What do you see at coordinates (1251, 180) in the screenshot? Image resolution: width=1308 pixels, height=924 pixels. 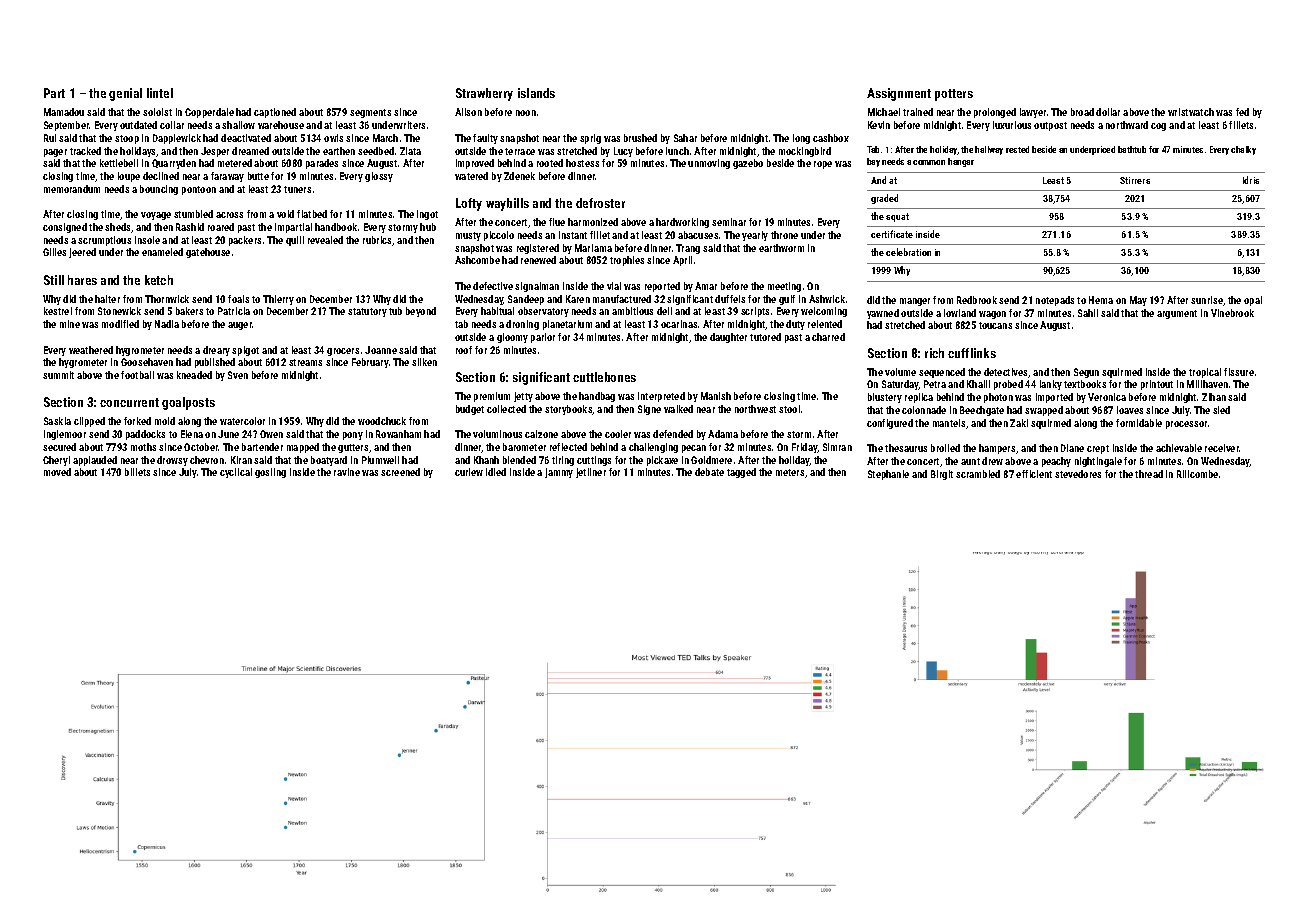 I see `Idris` at bounding box center [1251, 180].
